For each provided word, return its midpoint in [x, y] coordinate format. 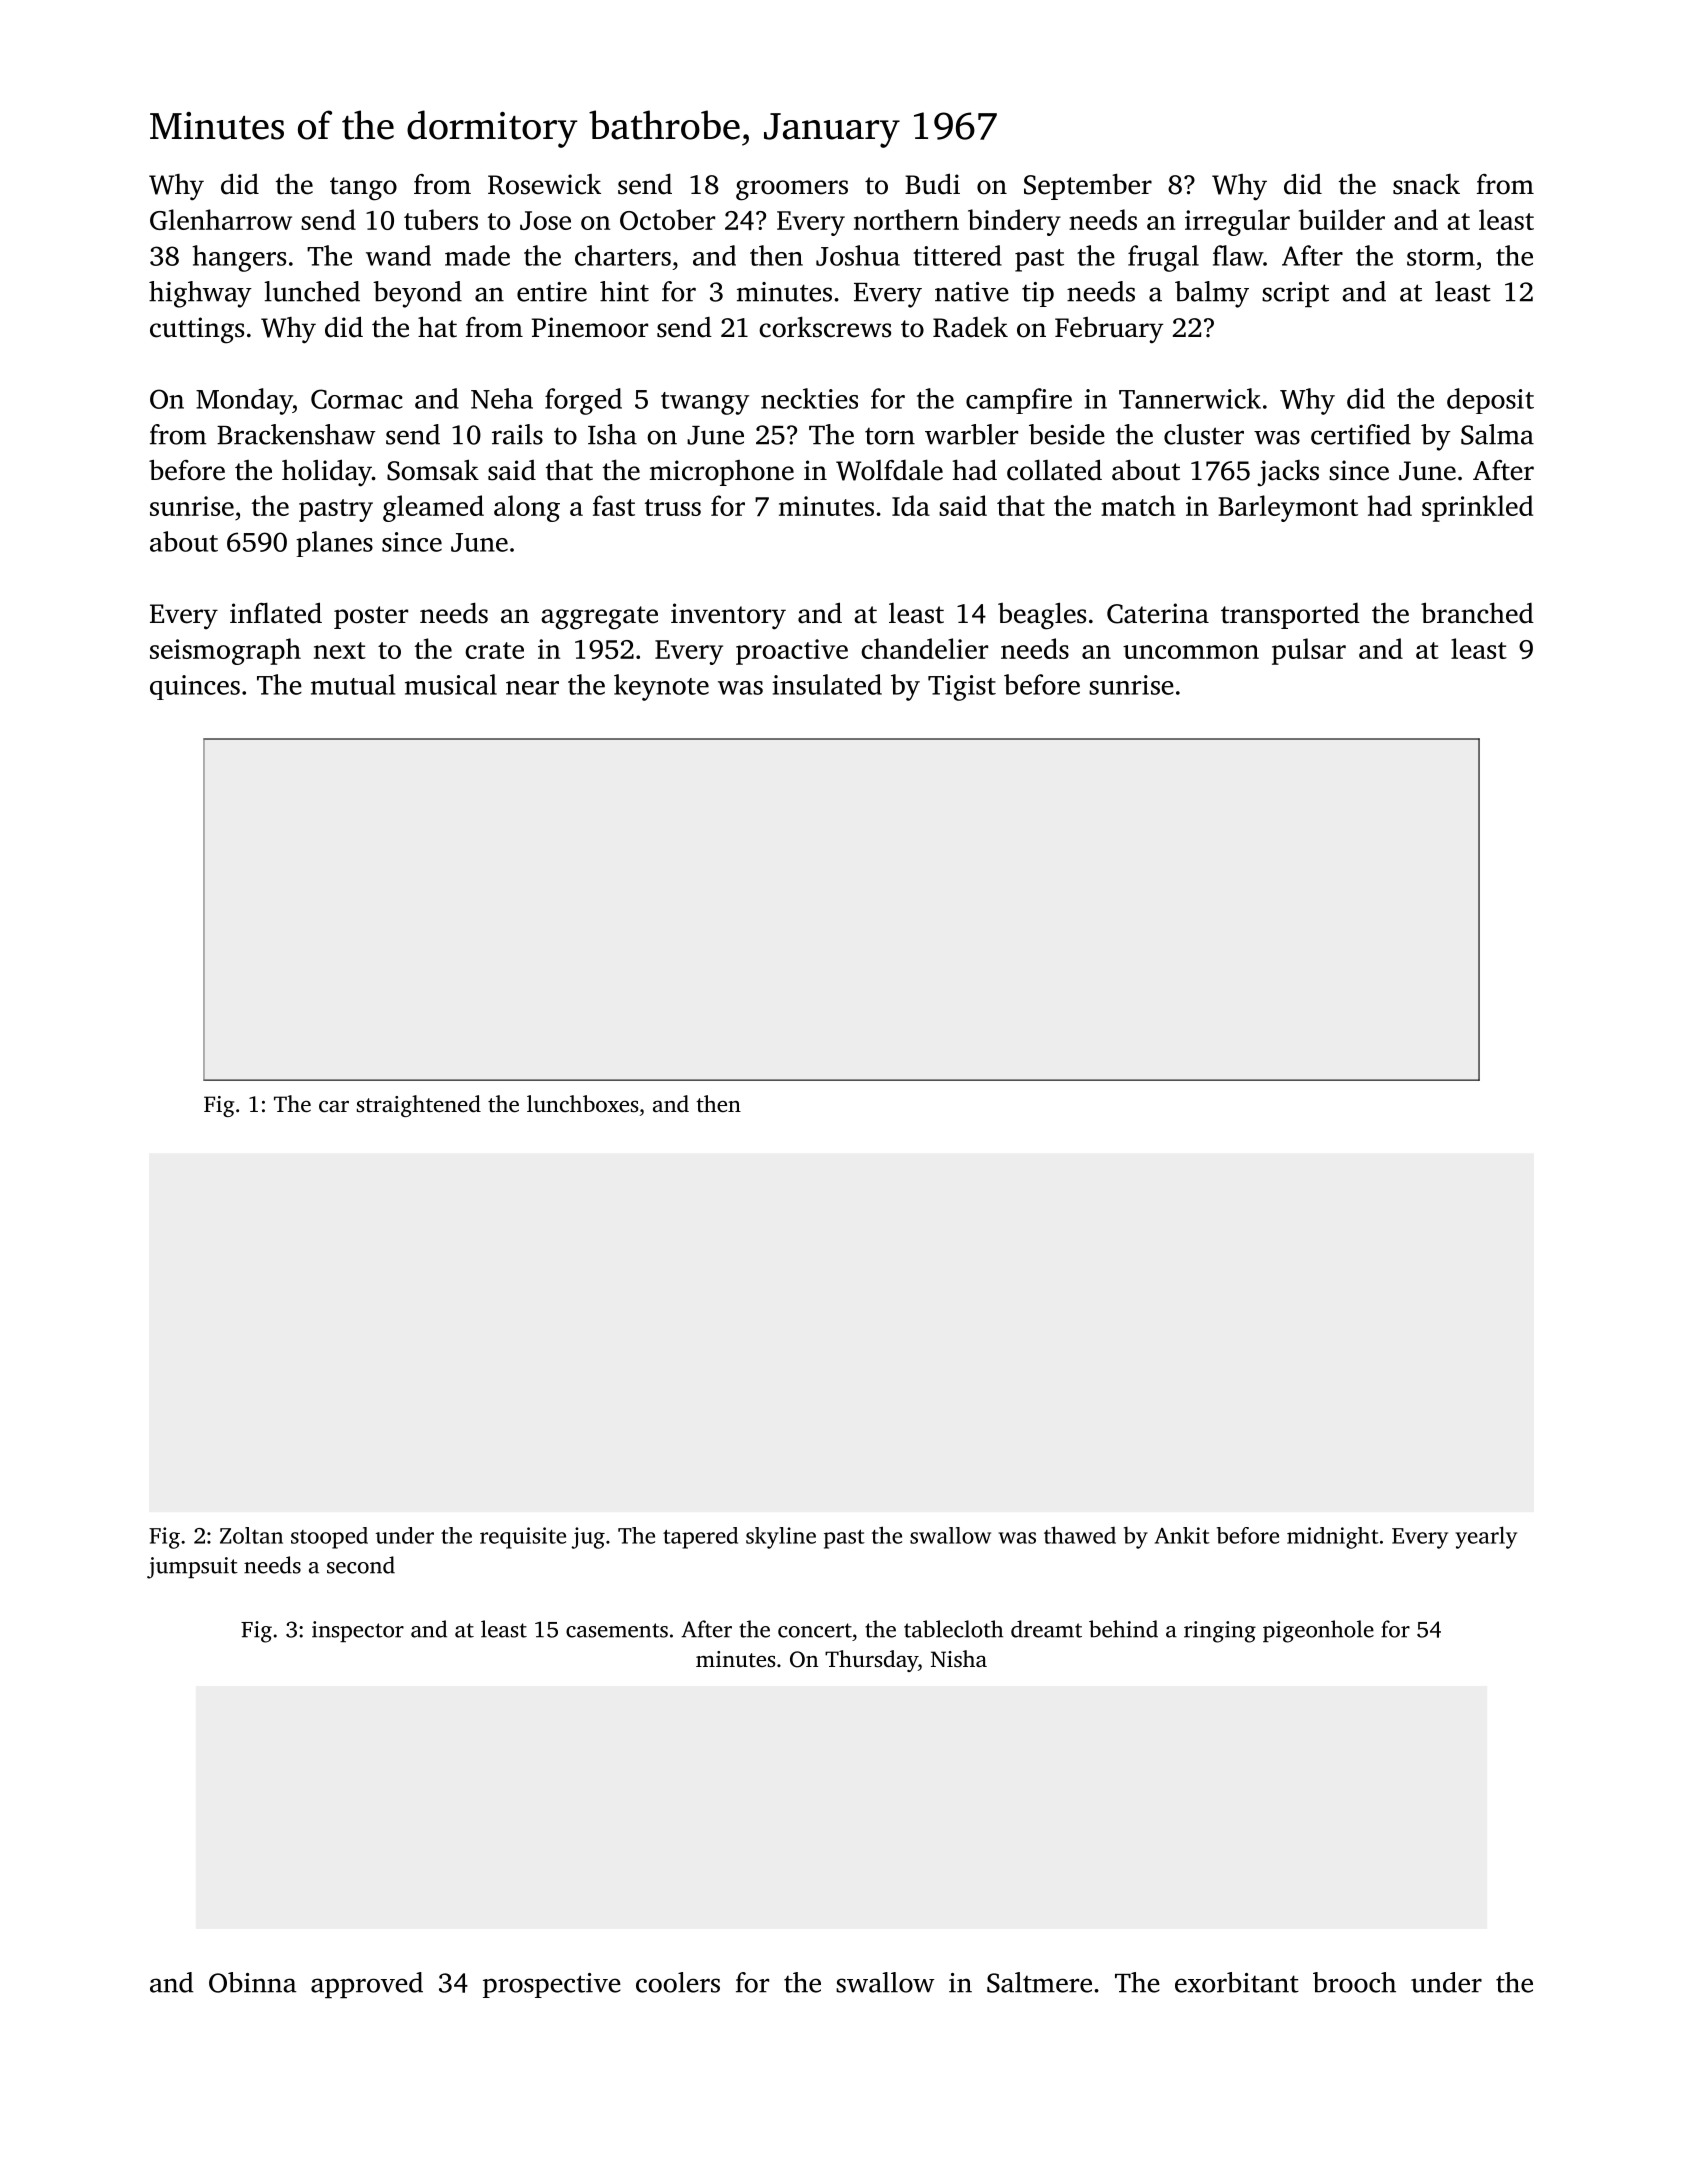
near [532, 688]
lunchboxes [582, 1104]
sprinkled [1477, 508]
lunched [312, 291]
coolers [678, 1982]
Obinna [252, 1982]
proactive [792, 652]
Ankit [1182, 1535]
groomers [792, 190]
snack [1426, 184]
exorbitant [1237, 1982]
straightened [419, 1106]
